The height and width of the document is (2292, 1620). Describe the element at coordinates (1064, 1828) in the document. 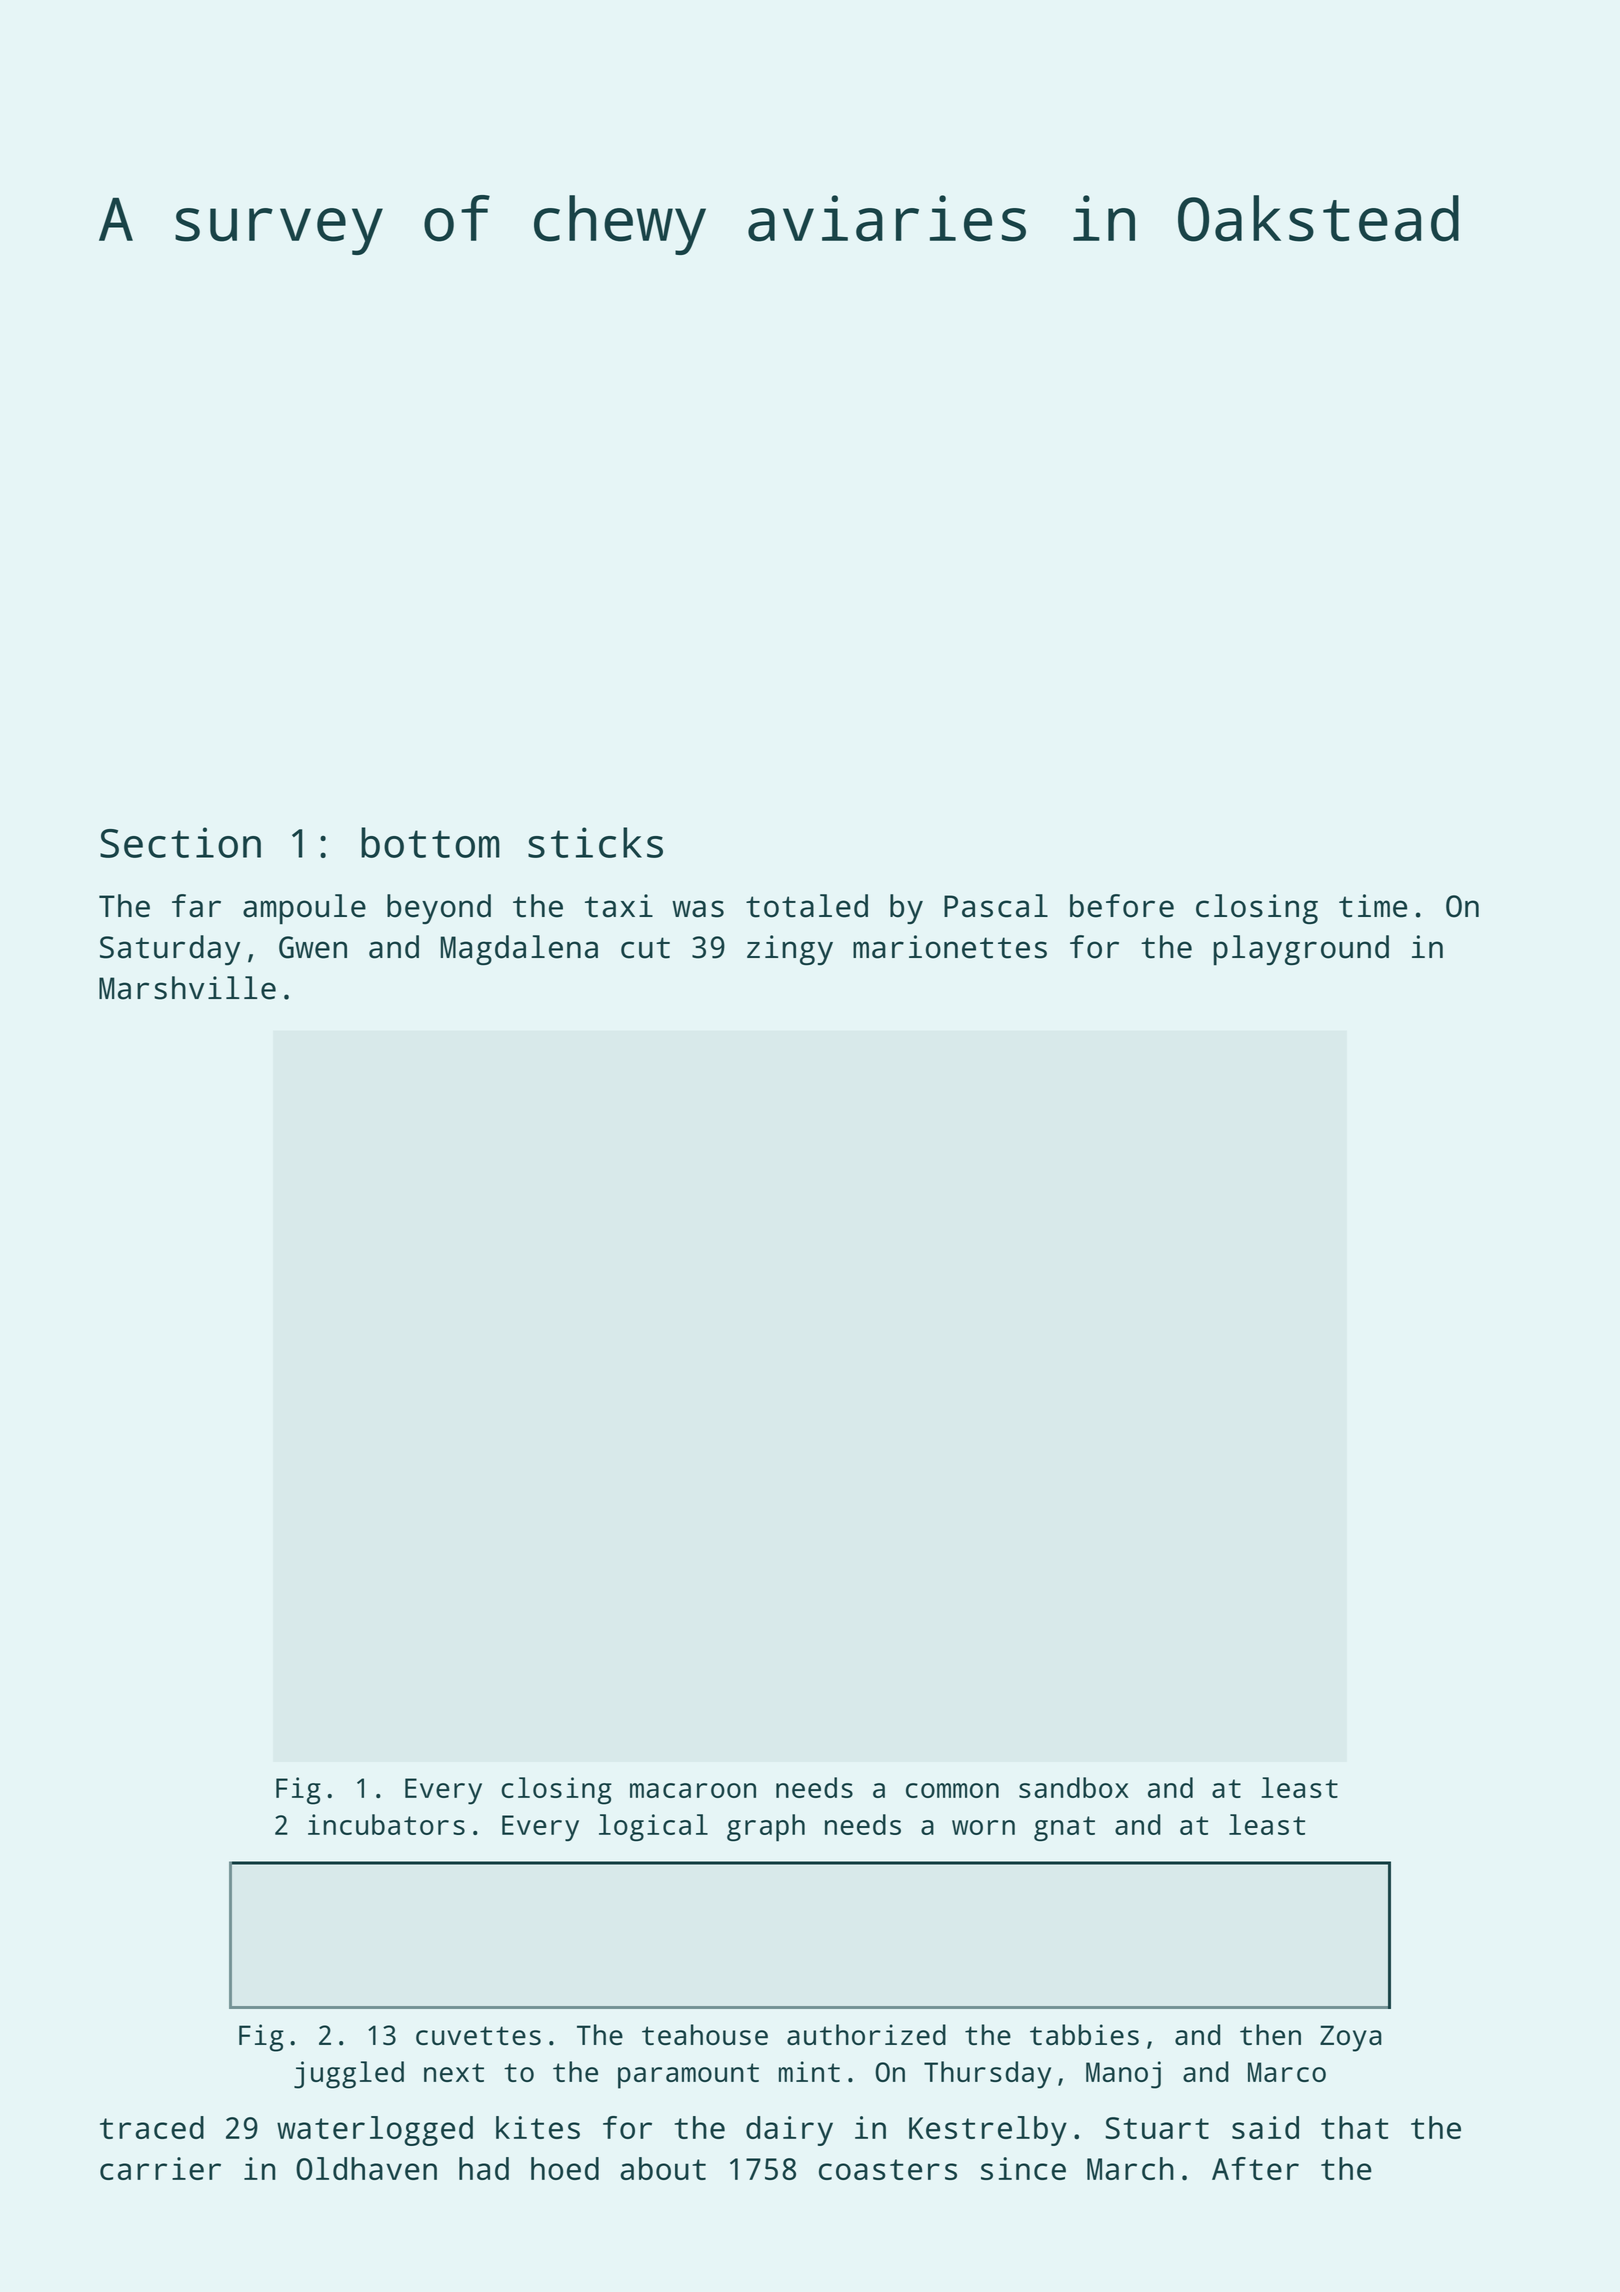

I see `gnat` at that location.
